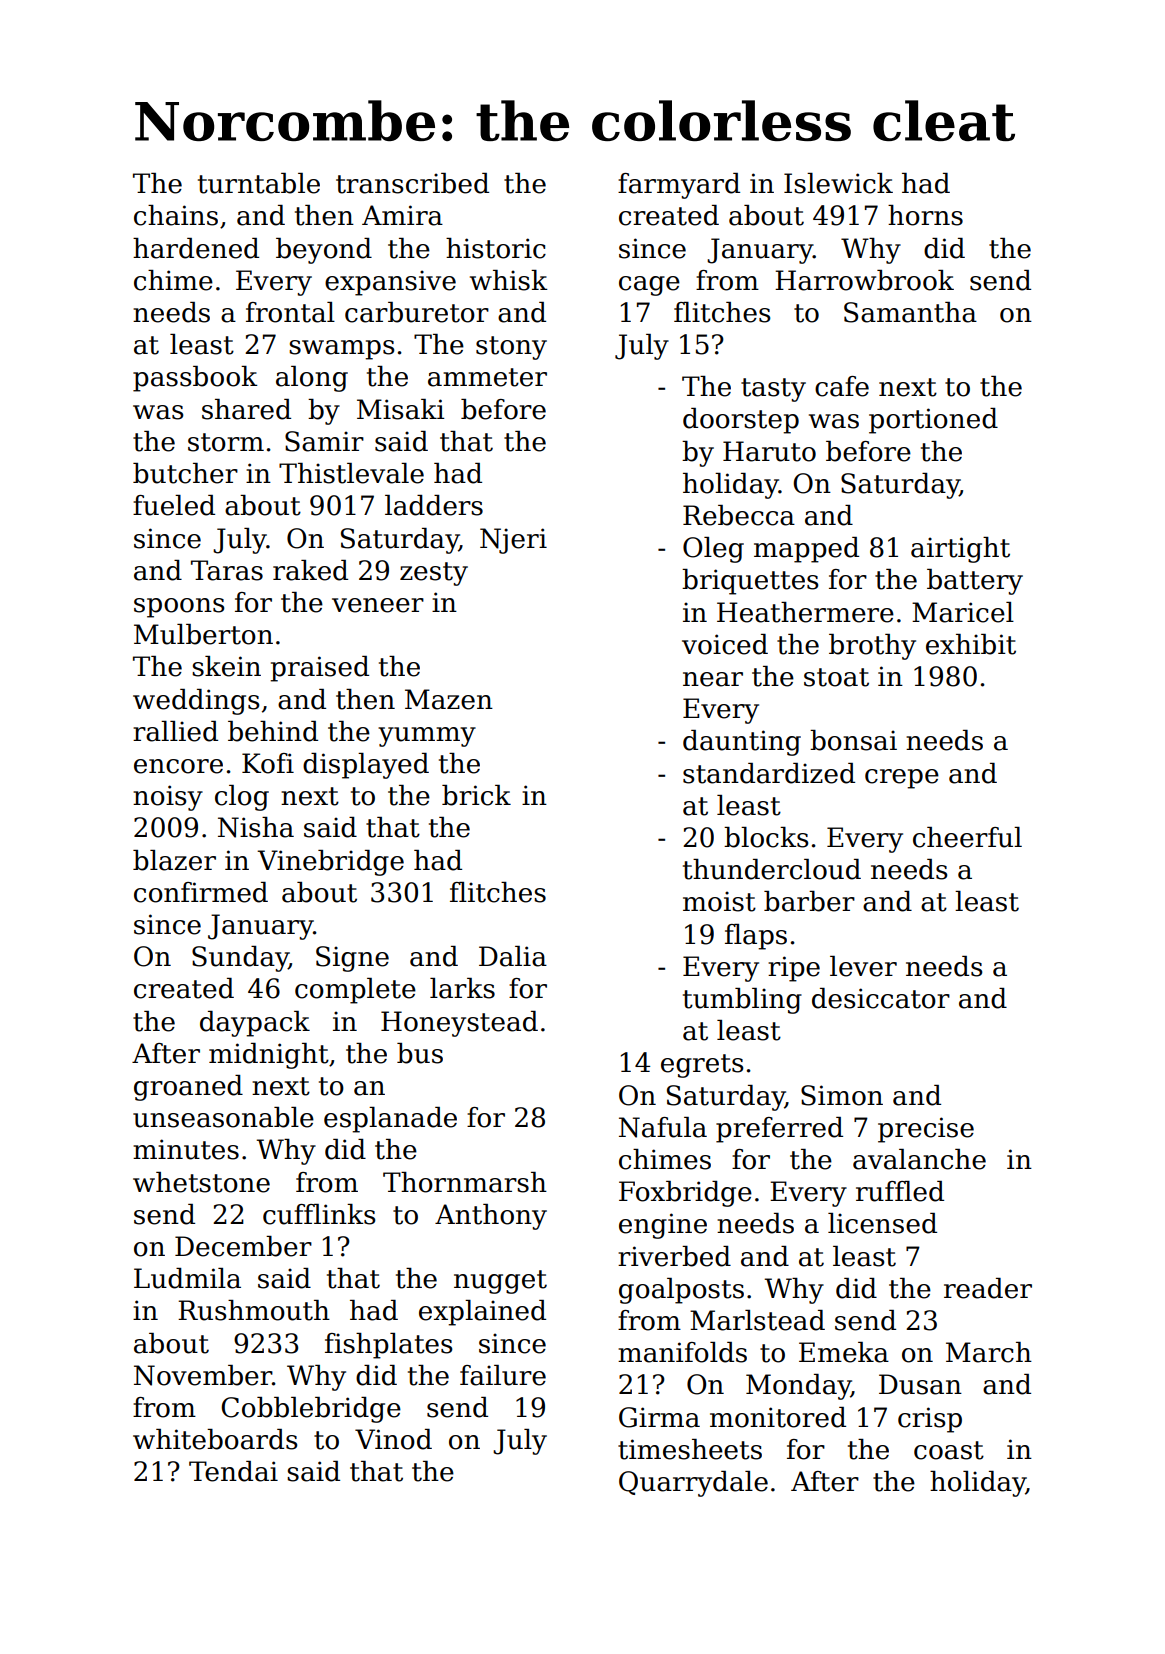 The height and width of the page is (1654, 1165). What do you see at coordinates (233, 1471) in the page?
I see `Tendai` at bounding box center [233, 1471].
